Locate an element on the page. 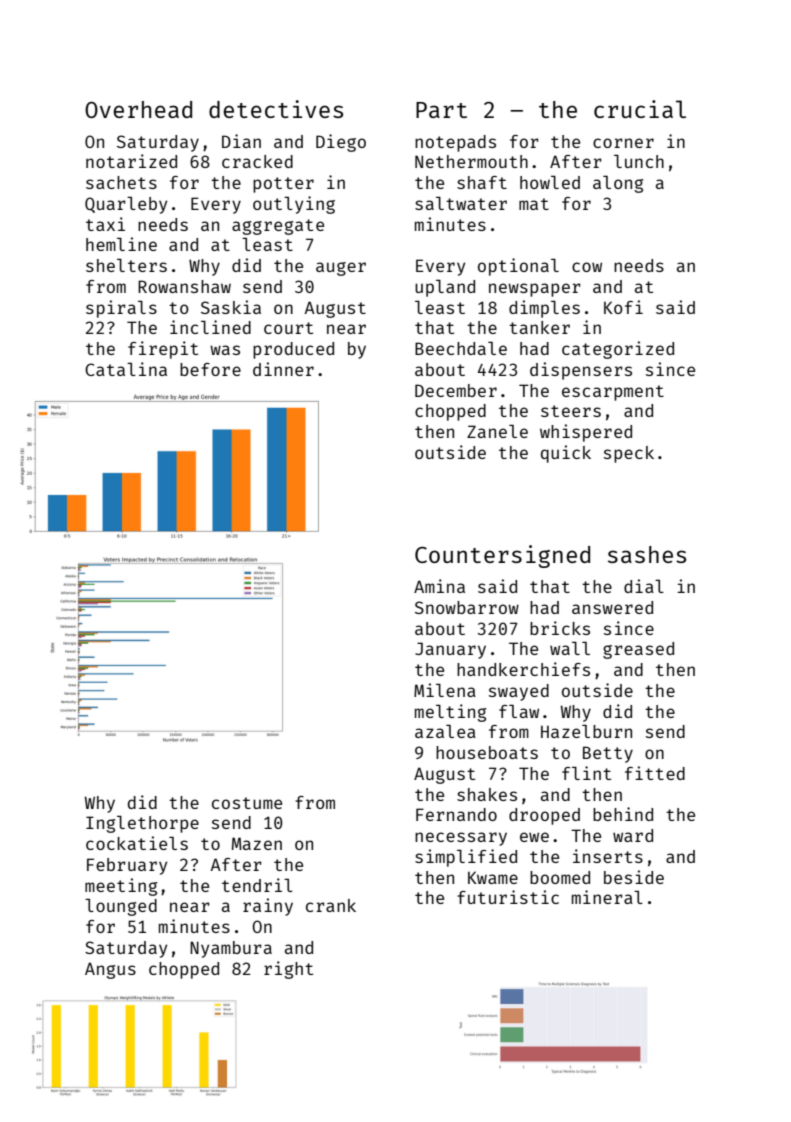 This document has height=1122, width=791. detectives is located at coordinates (276, 109).
